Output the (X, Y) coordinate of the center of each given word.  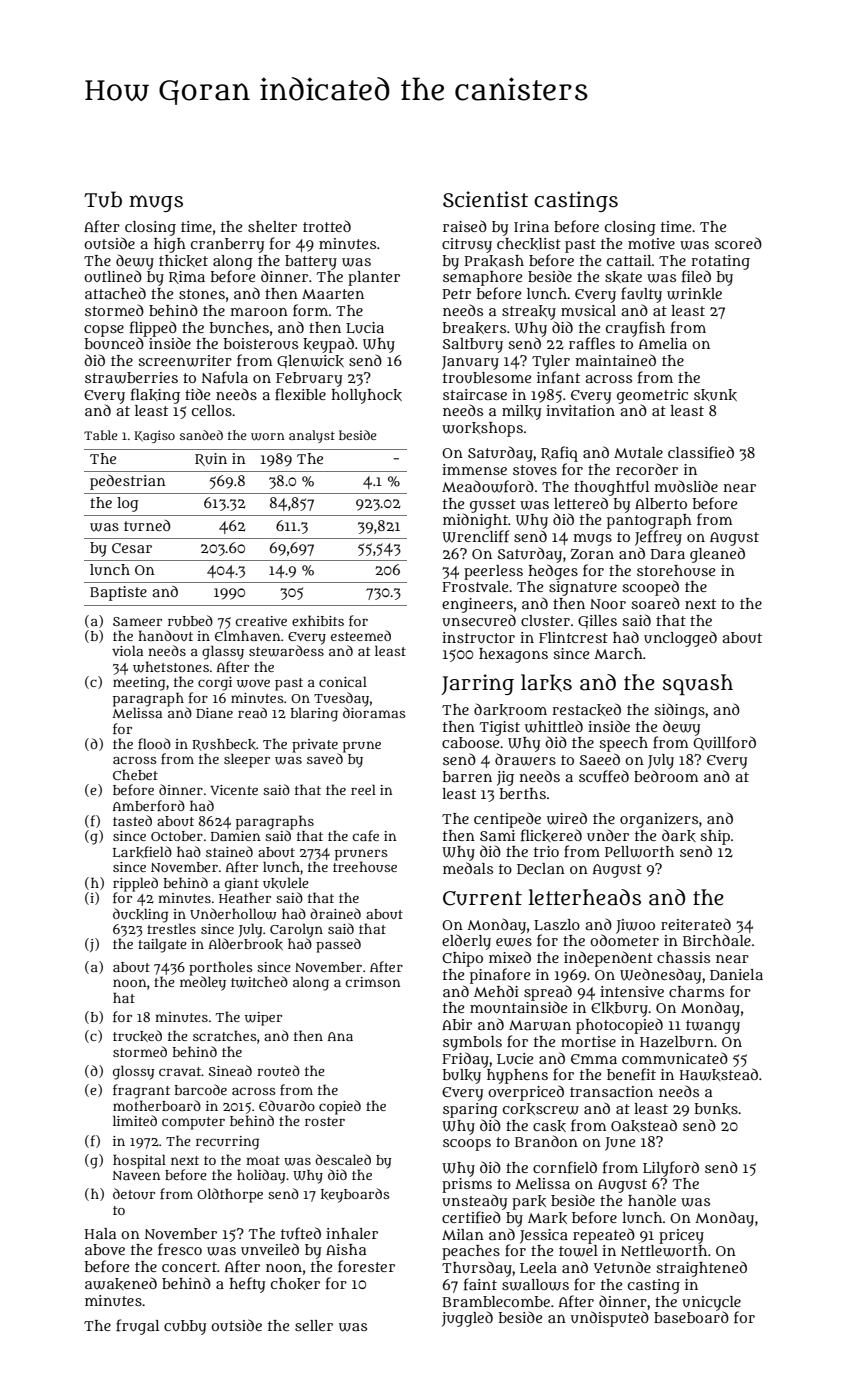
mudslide (686, 486)
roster (325, 1121)
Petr (456, 294)
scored (738, 243)
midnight (475, 521)
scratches (225, 1035)
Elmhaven (248, 635)
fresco (180, 1249)
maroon (259, 312)
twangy (713, 1027)
